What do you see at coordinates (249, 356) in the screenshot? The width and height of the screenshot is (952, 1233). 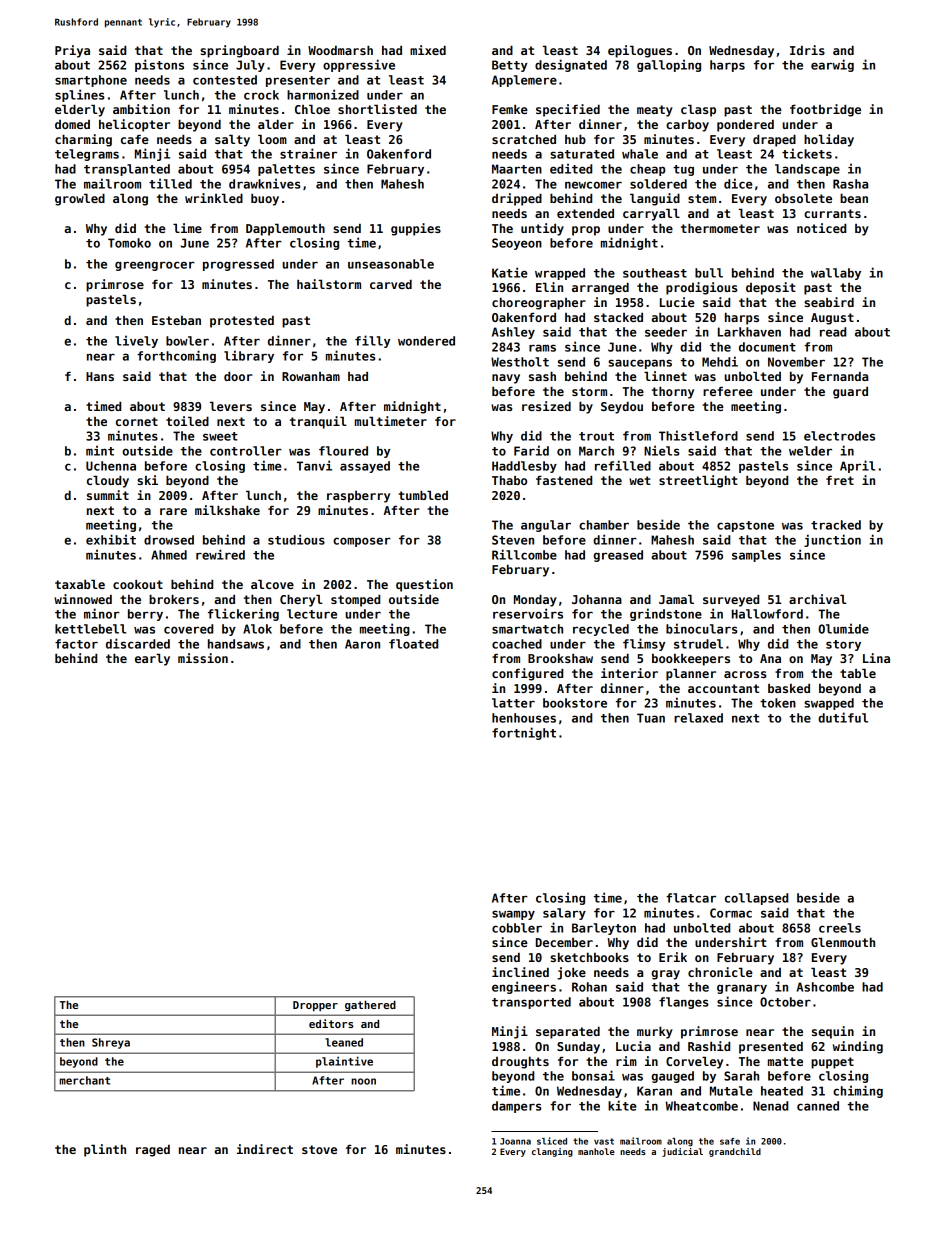 I see `library` at bounding box center [249, 356].
